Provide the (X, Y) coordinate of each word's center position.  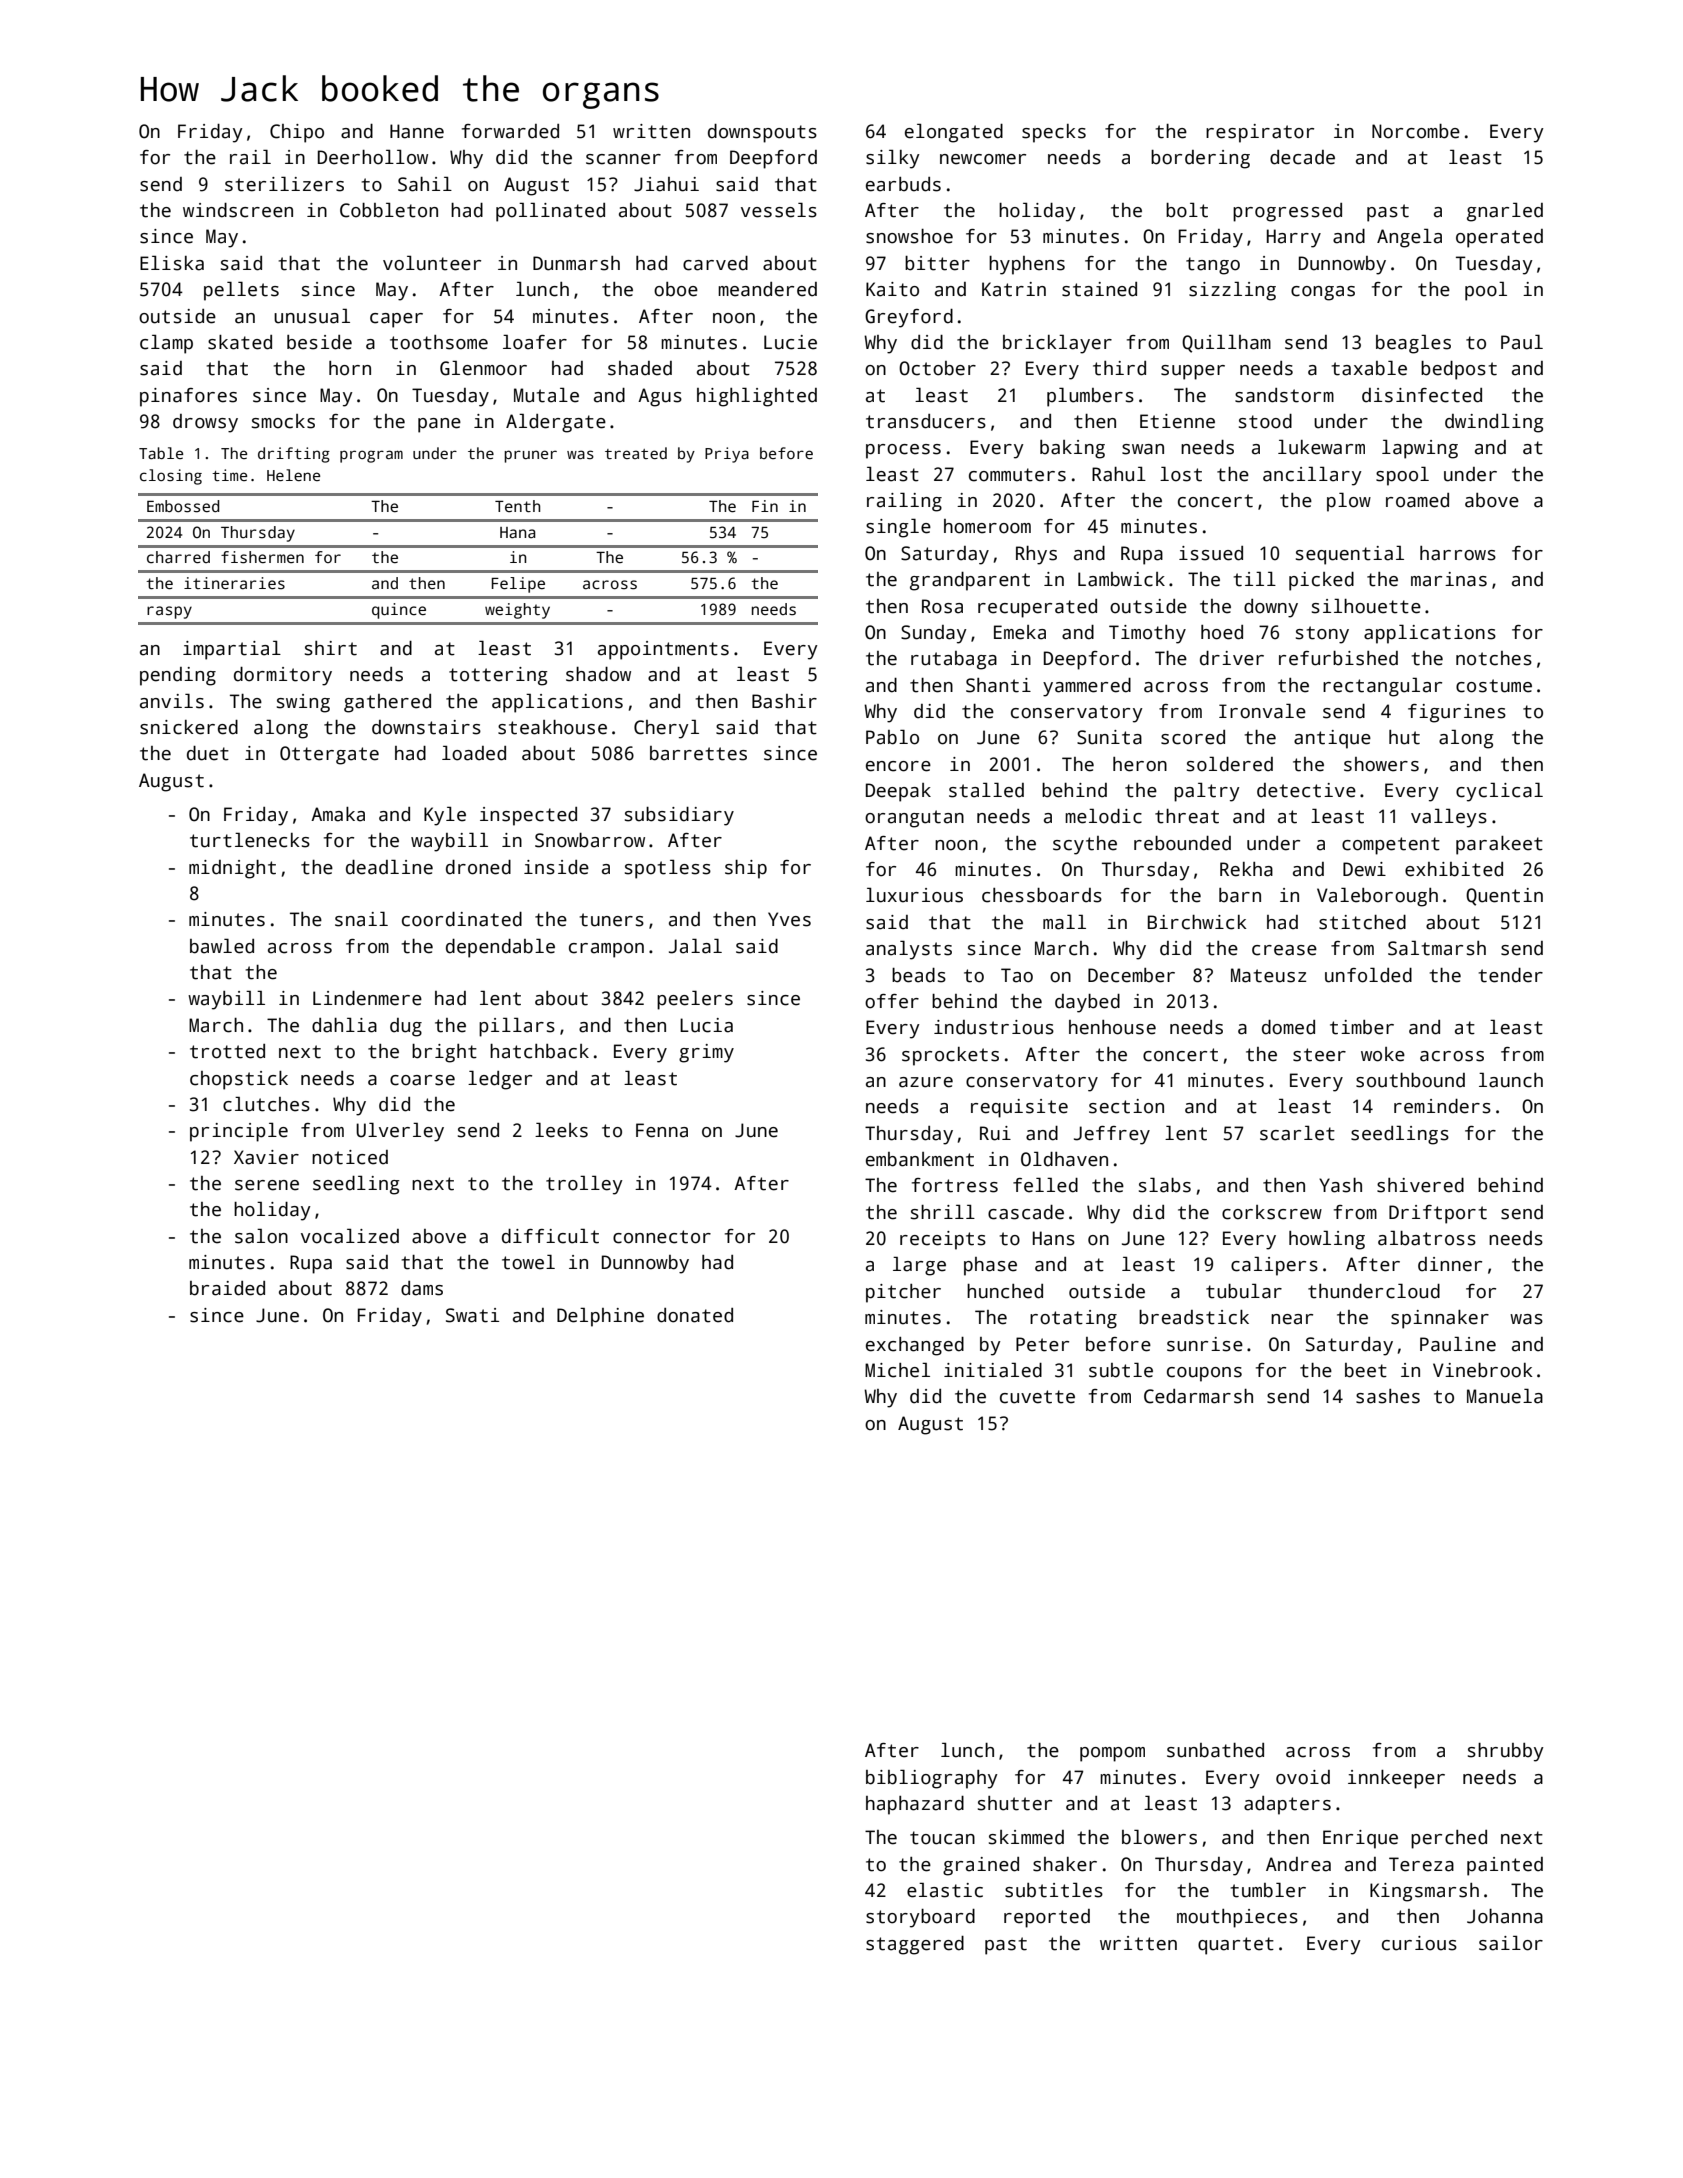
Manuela (1505, 1396)
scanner (623, 159)
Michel (897, 1370)
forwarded (510, 131)
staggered (915, 1945)
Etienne (1177, 421)
